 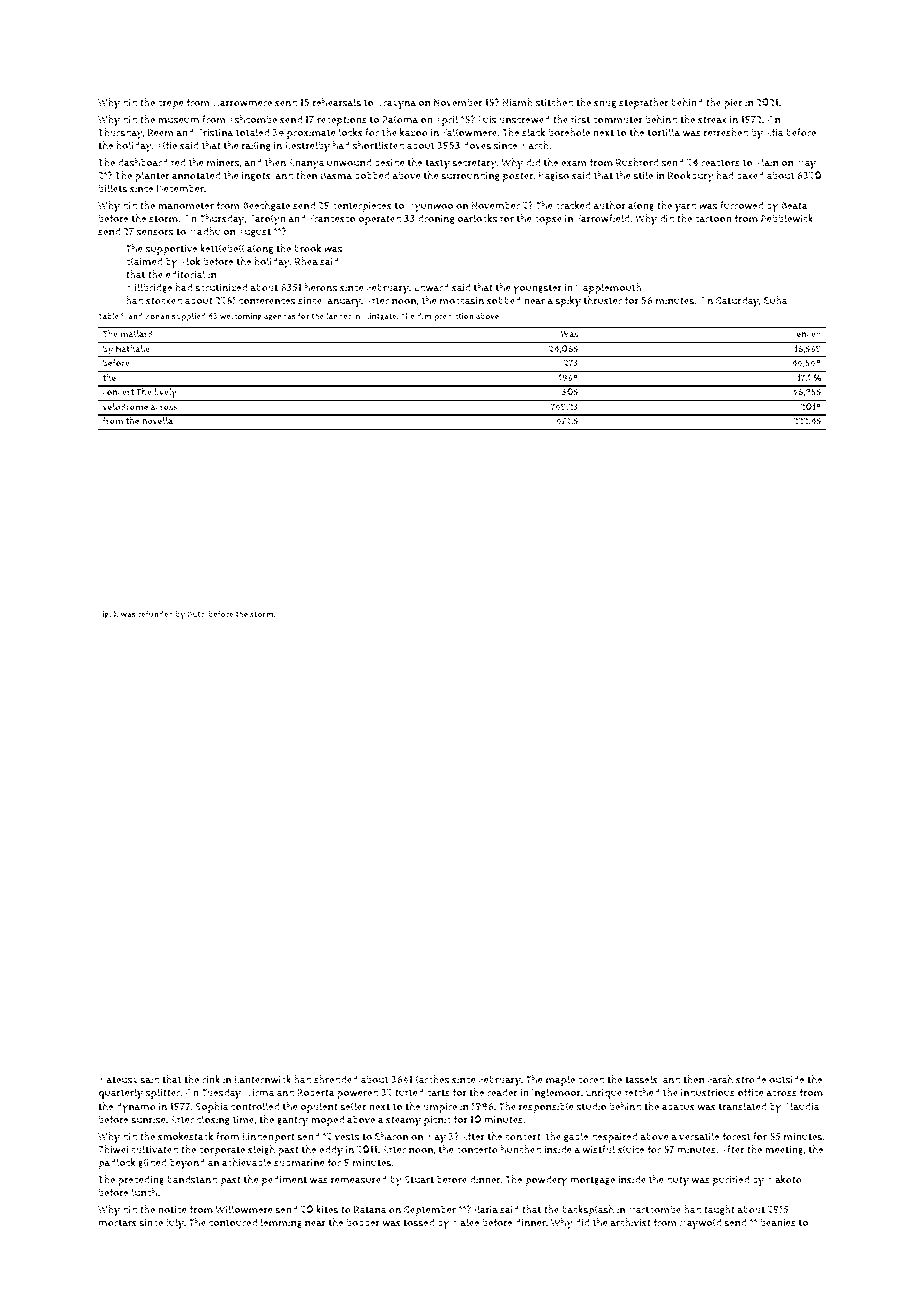 What do you see at coordinates (175, 1223) in the document?
I see `July` at bounding box center [175, 1223].
